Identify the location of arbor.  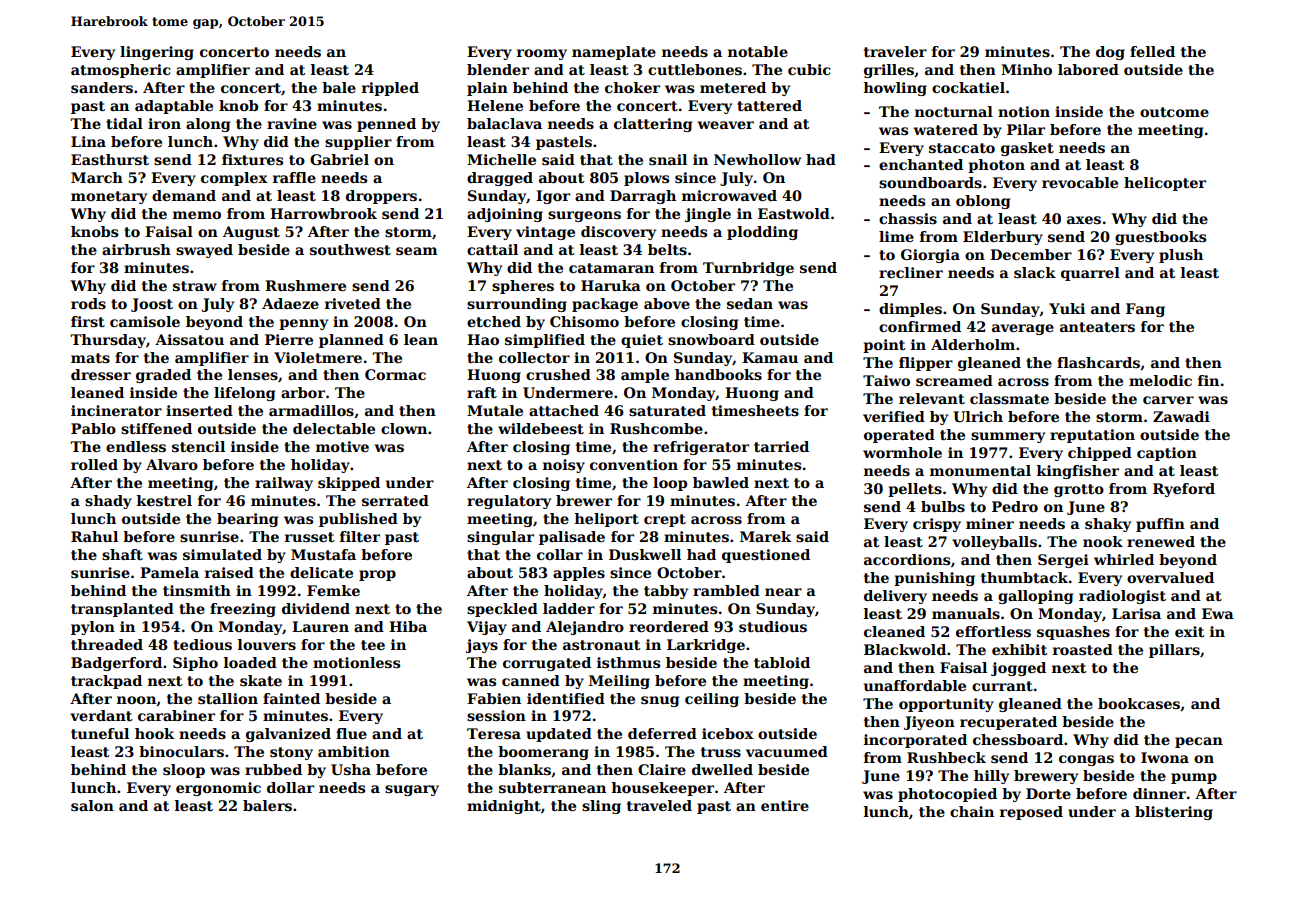
(303, 392).
